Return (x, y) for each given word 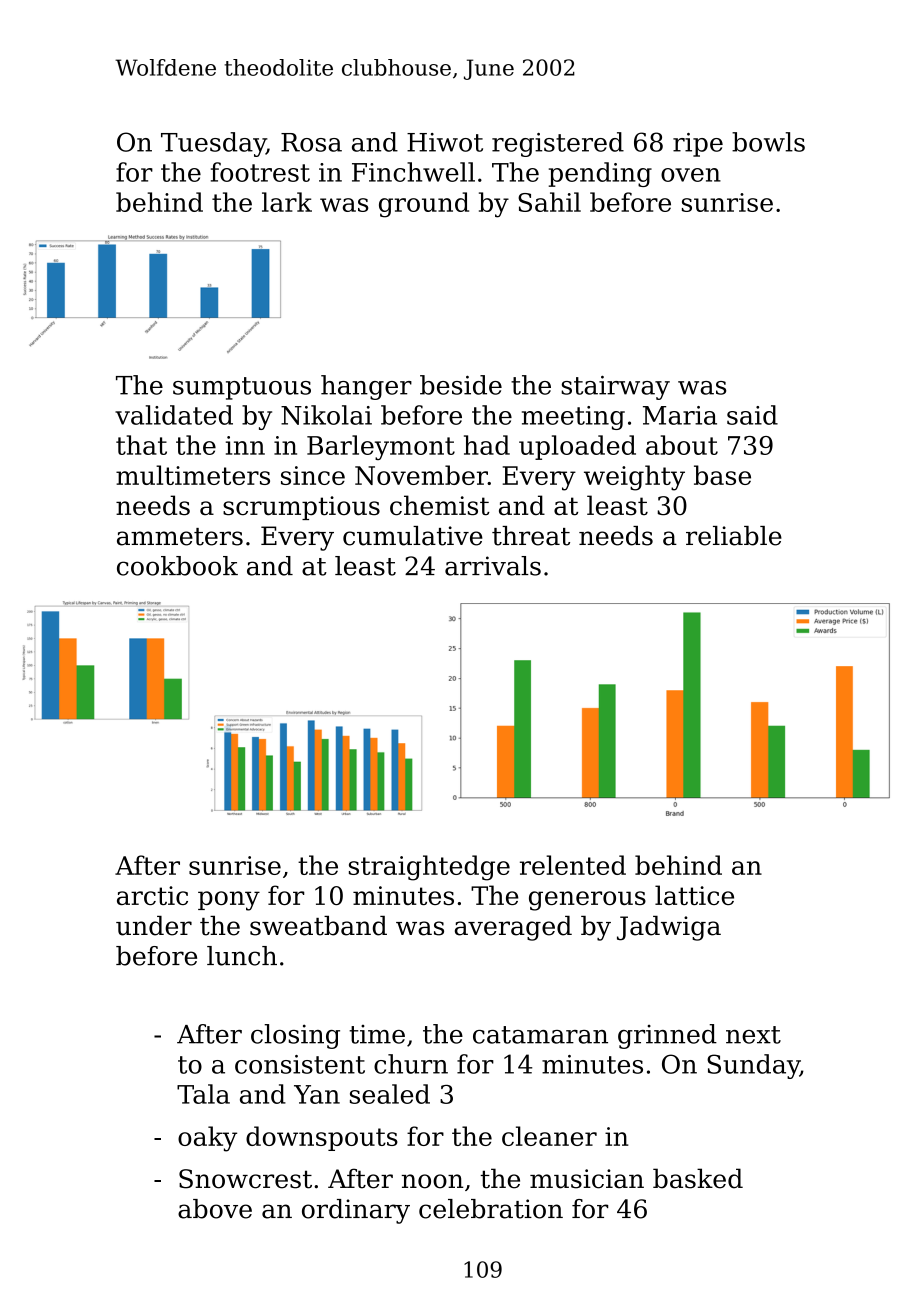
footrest (260, 172)
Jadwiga (669, 928)
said (752, 415)
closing (295, 1036)
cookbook (177, 566)
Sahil (549, 202)
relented (573, 865)
